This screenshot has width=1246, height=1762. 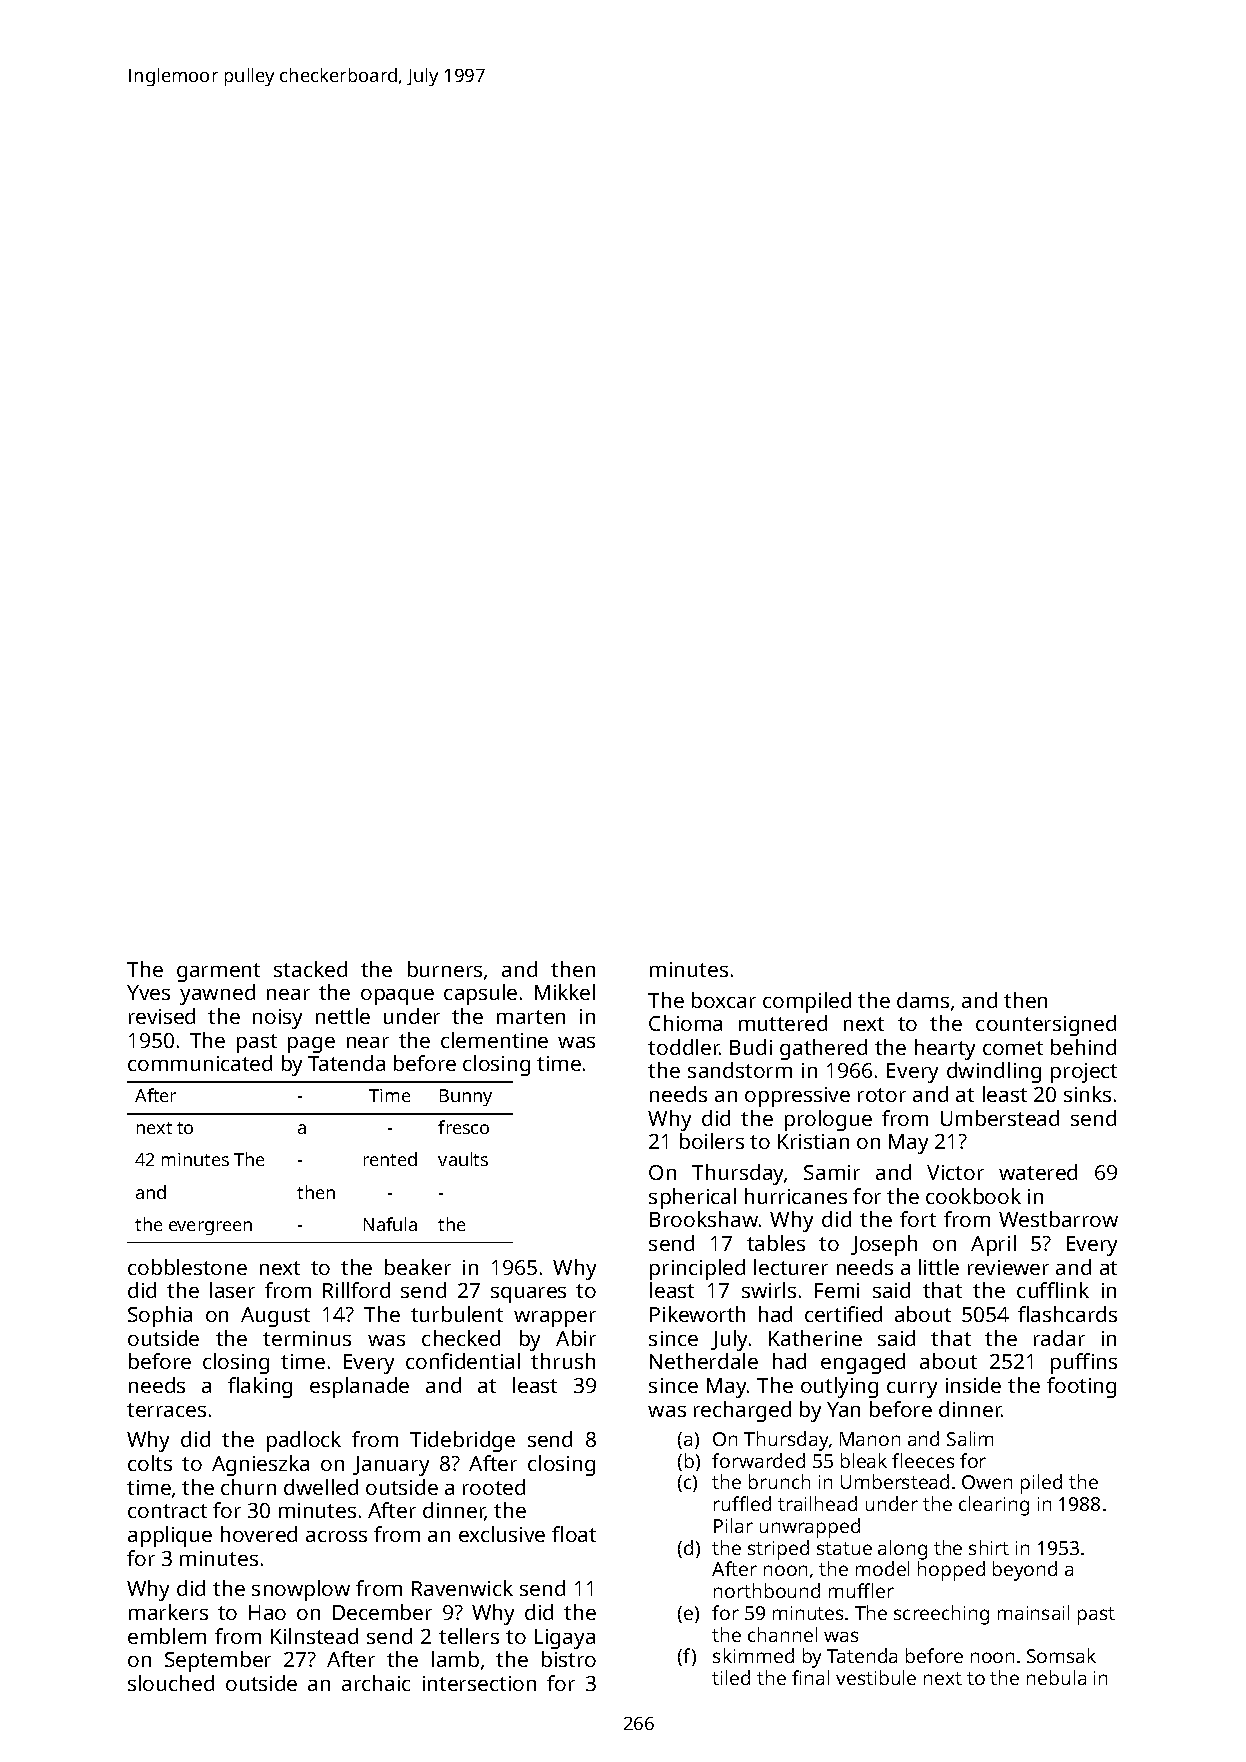 I want to click on clementine, so click(x=494, y=1040).
